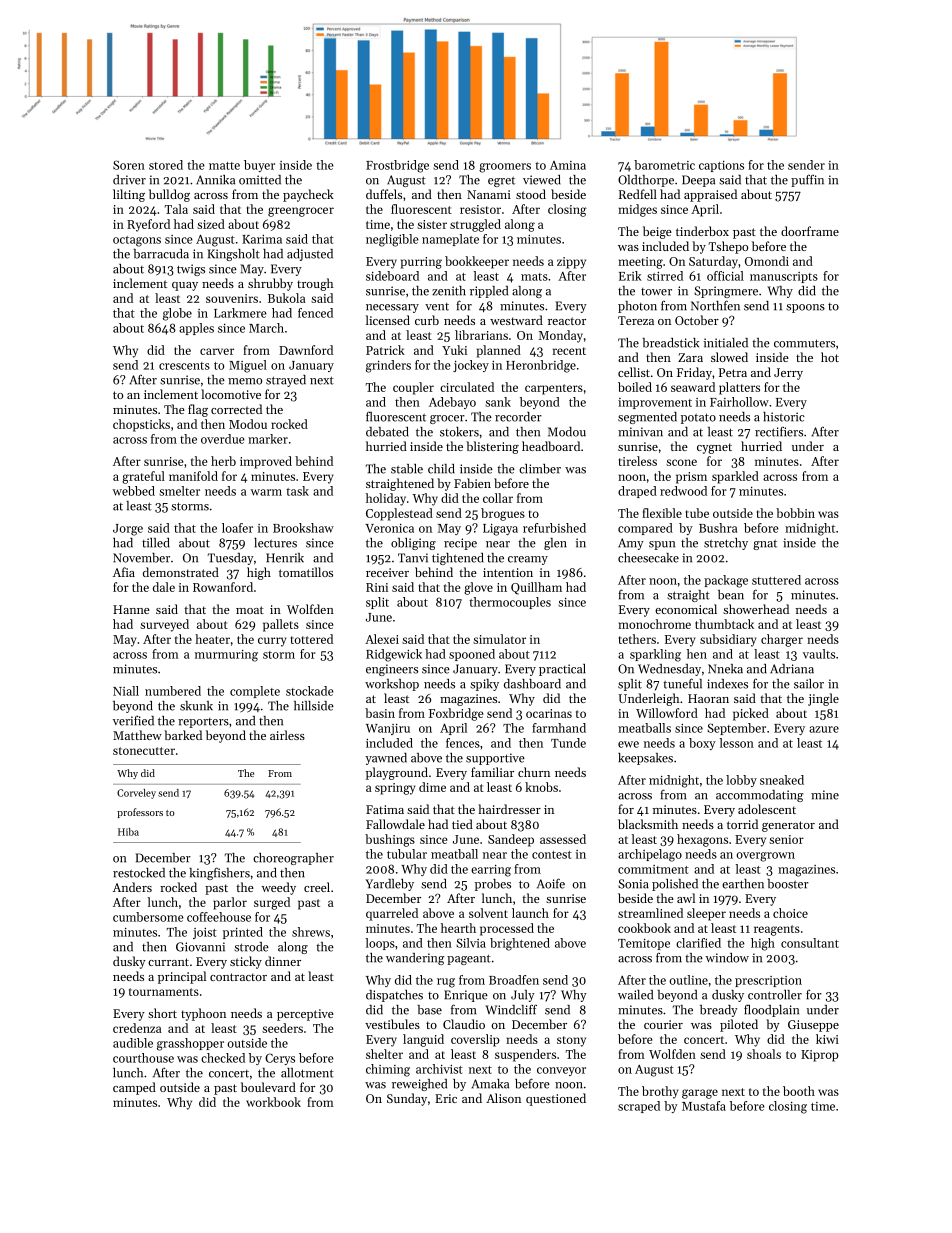 This screenshot has width=952, height=1233. I want to click on skunk, so click(196, 706).
